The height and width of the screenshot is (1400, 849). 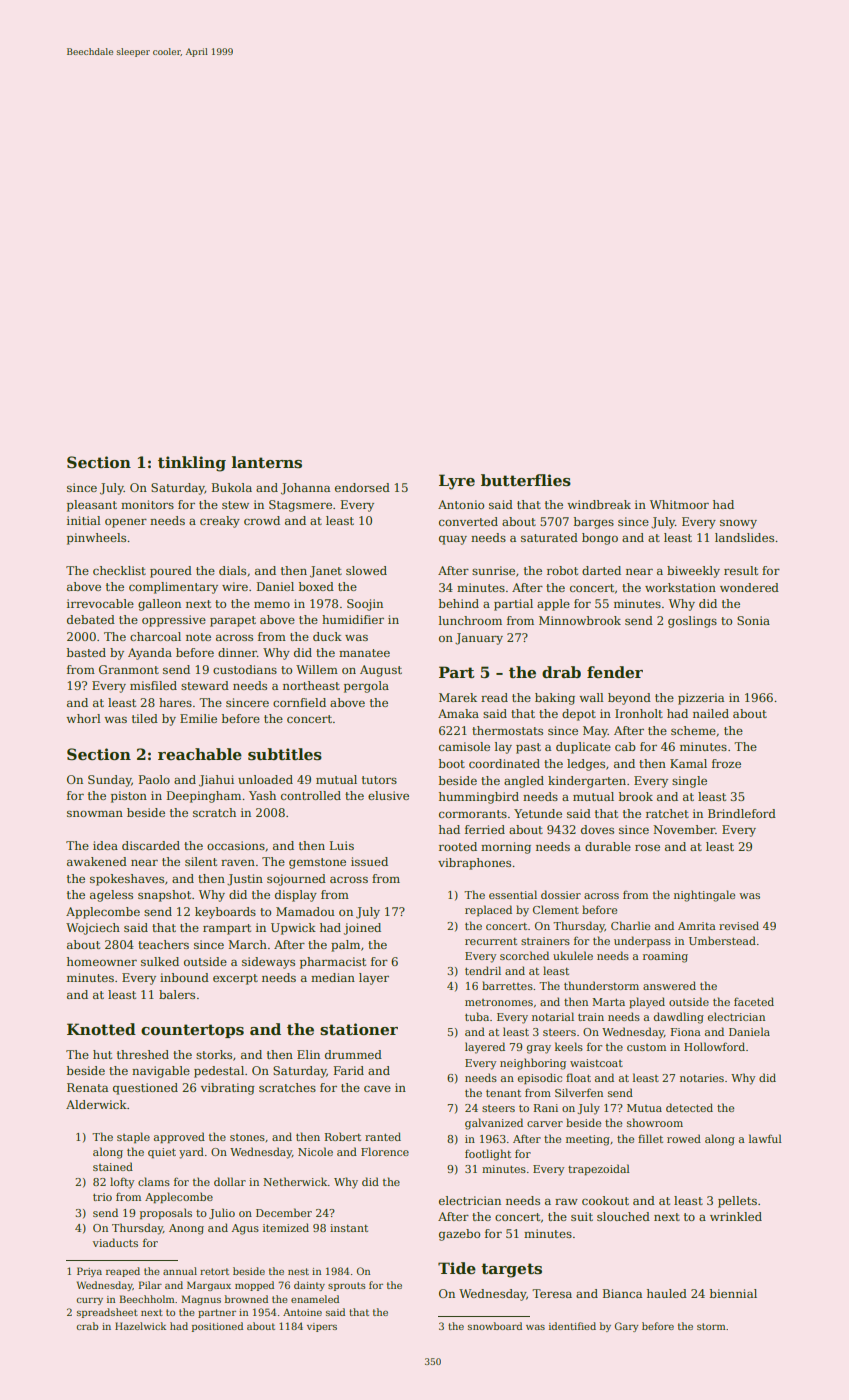 What do you see at coordinates (200, 754) in the screenshot?
I see `reachable` at bounding box center [200, 754].
